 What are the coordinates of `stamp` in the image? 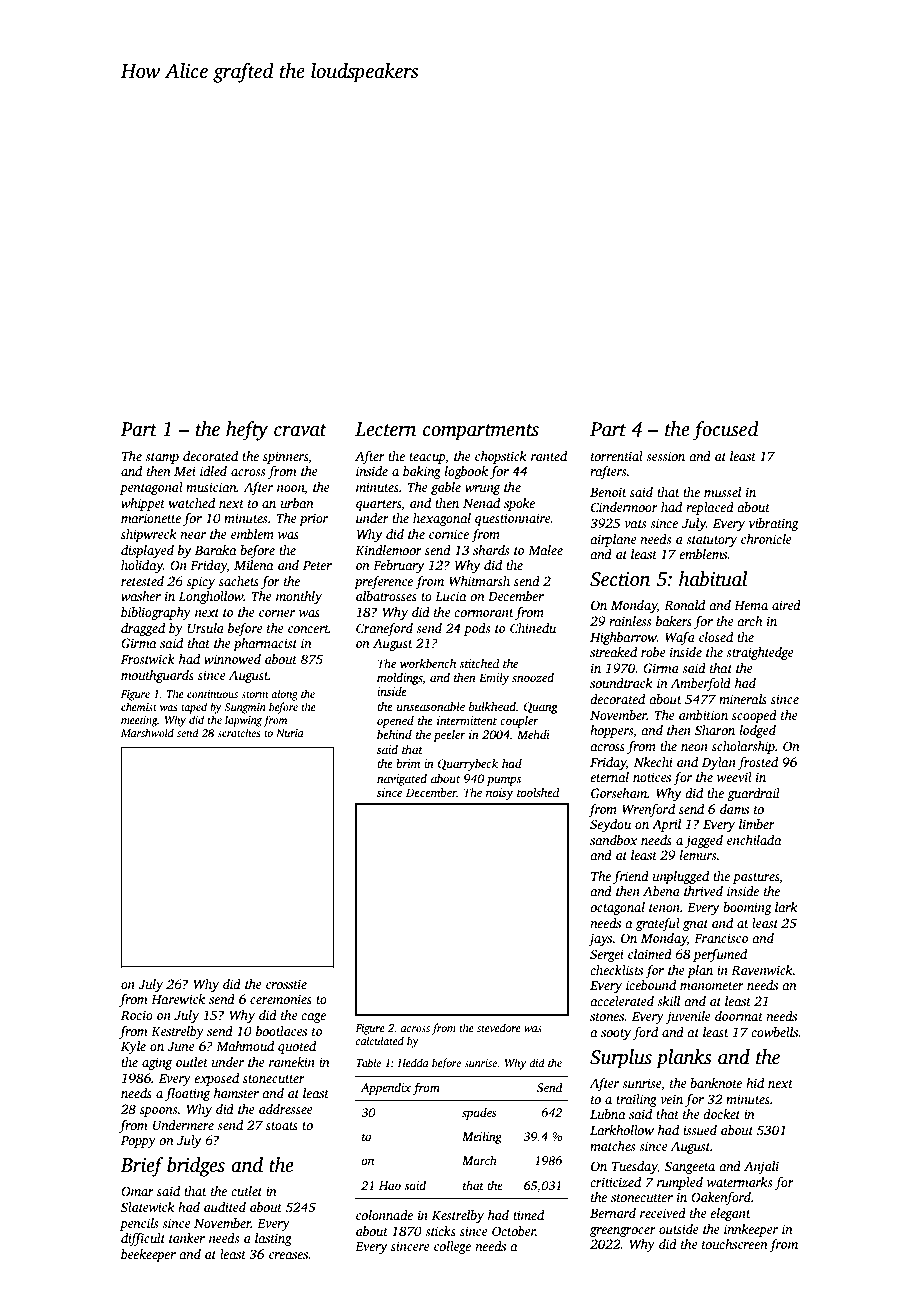 It's located at (162, 458).
